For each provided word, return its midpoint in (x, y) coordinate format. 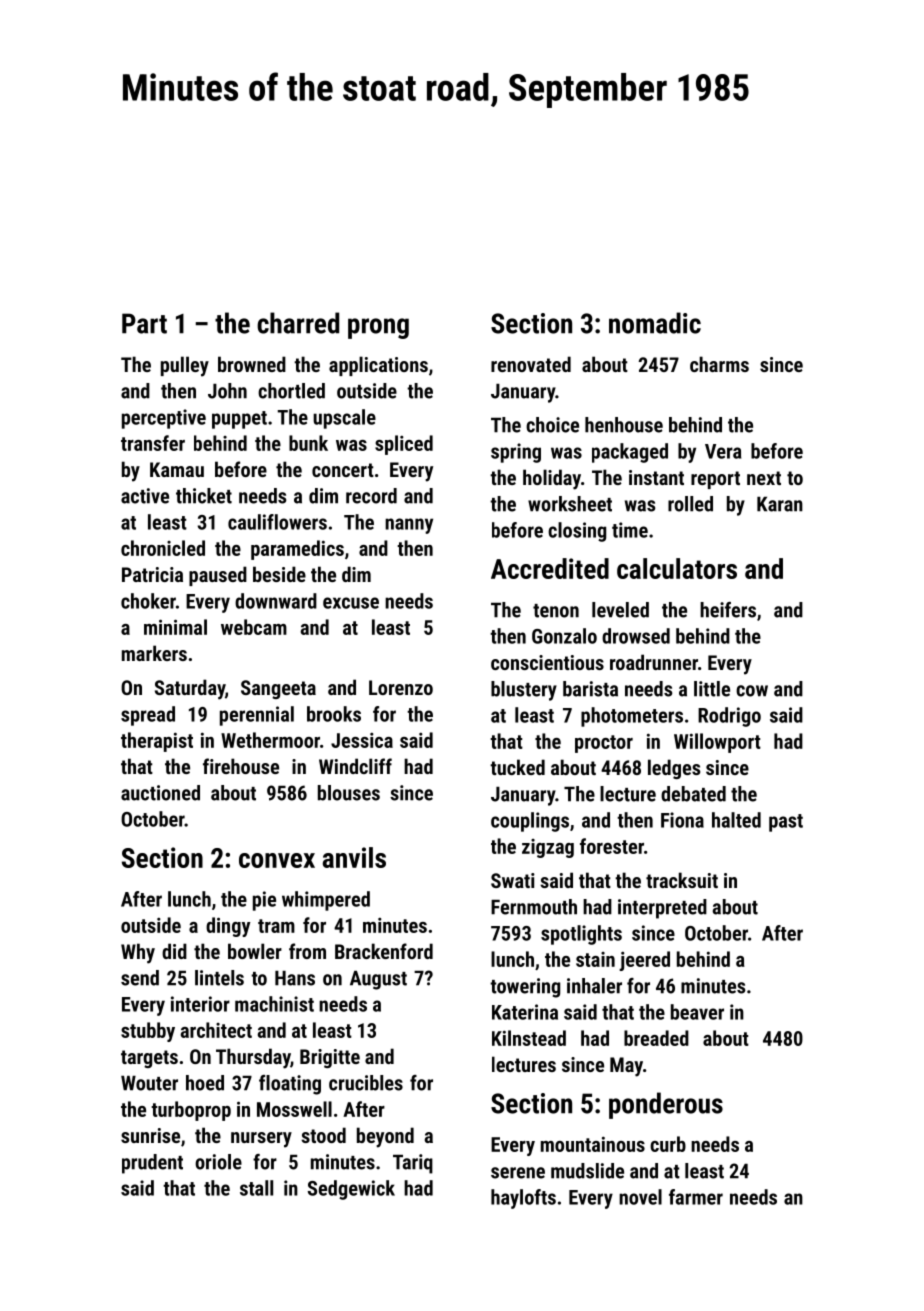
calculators (677, 568)
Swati (513, 880)
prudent (152, 1164)
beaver (697, 1012)
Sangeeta (278, 689)
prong (378, 328)
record (371, 496)
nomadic (655, 323)
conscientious (547, 662)
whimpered (326, 901)
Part (144, 323)
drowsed (636, 636)
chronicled (163, 548)
